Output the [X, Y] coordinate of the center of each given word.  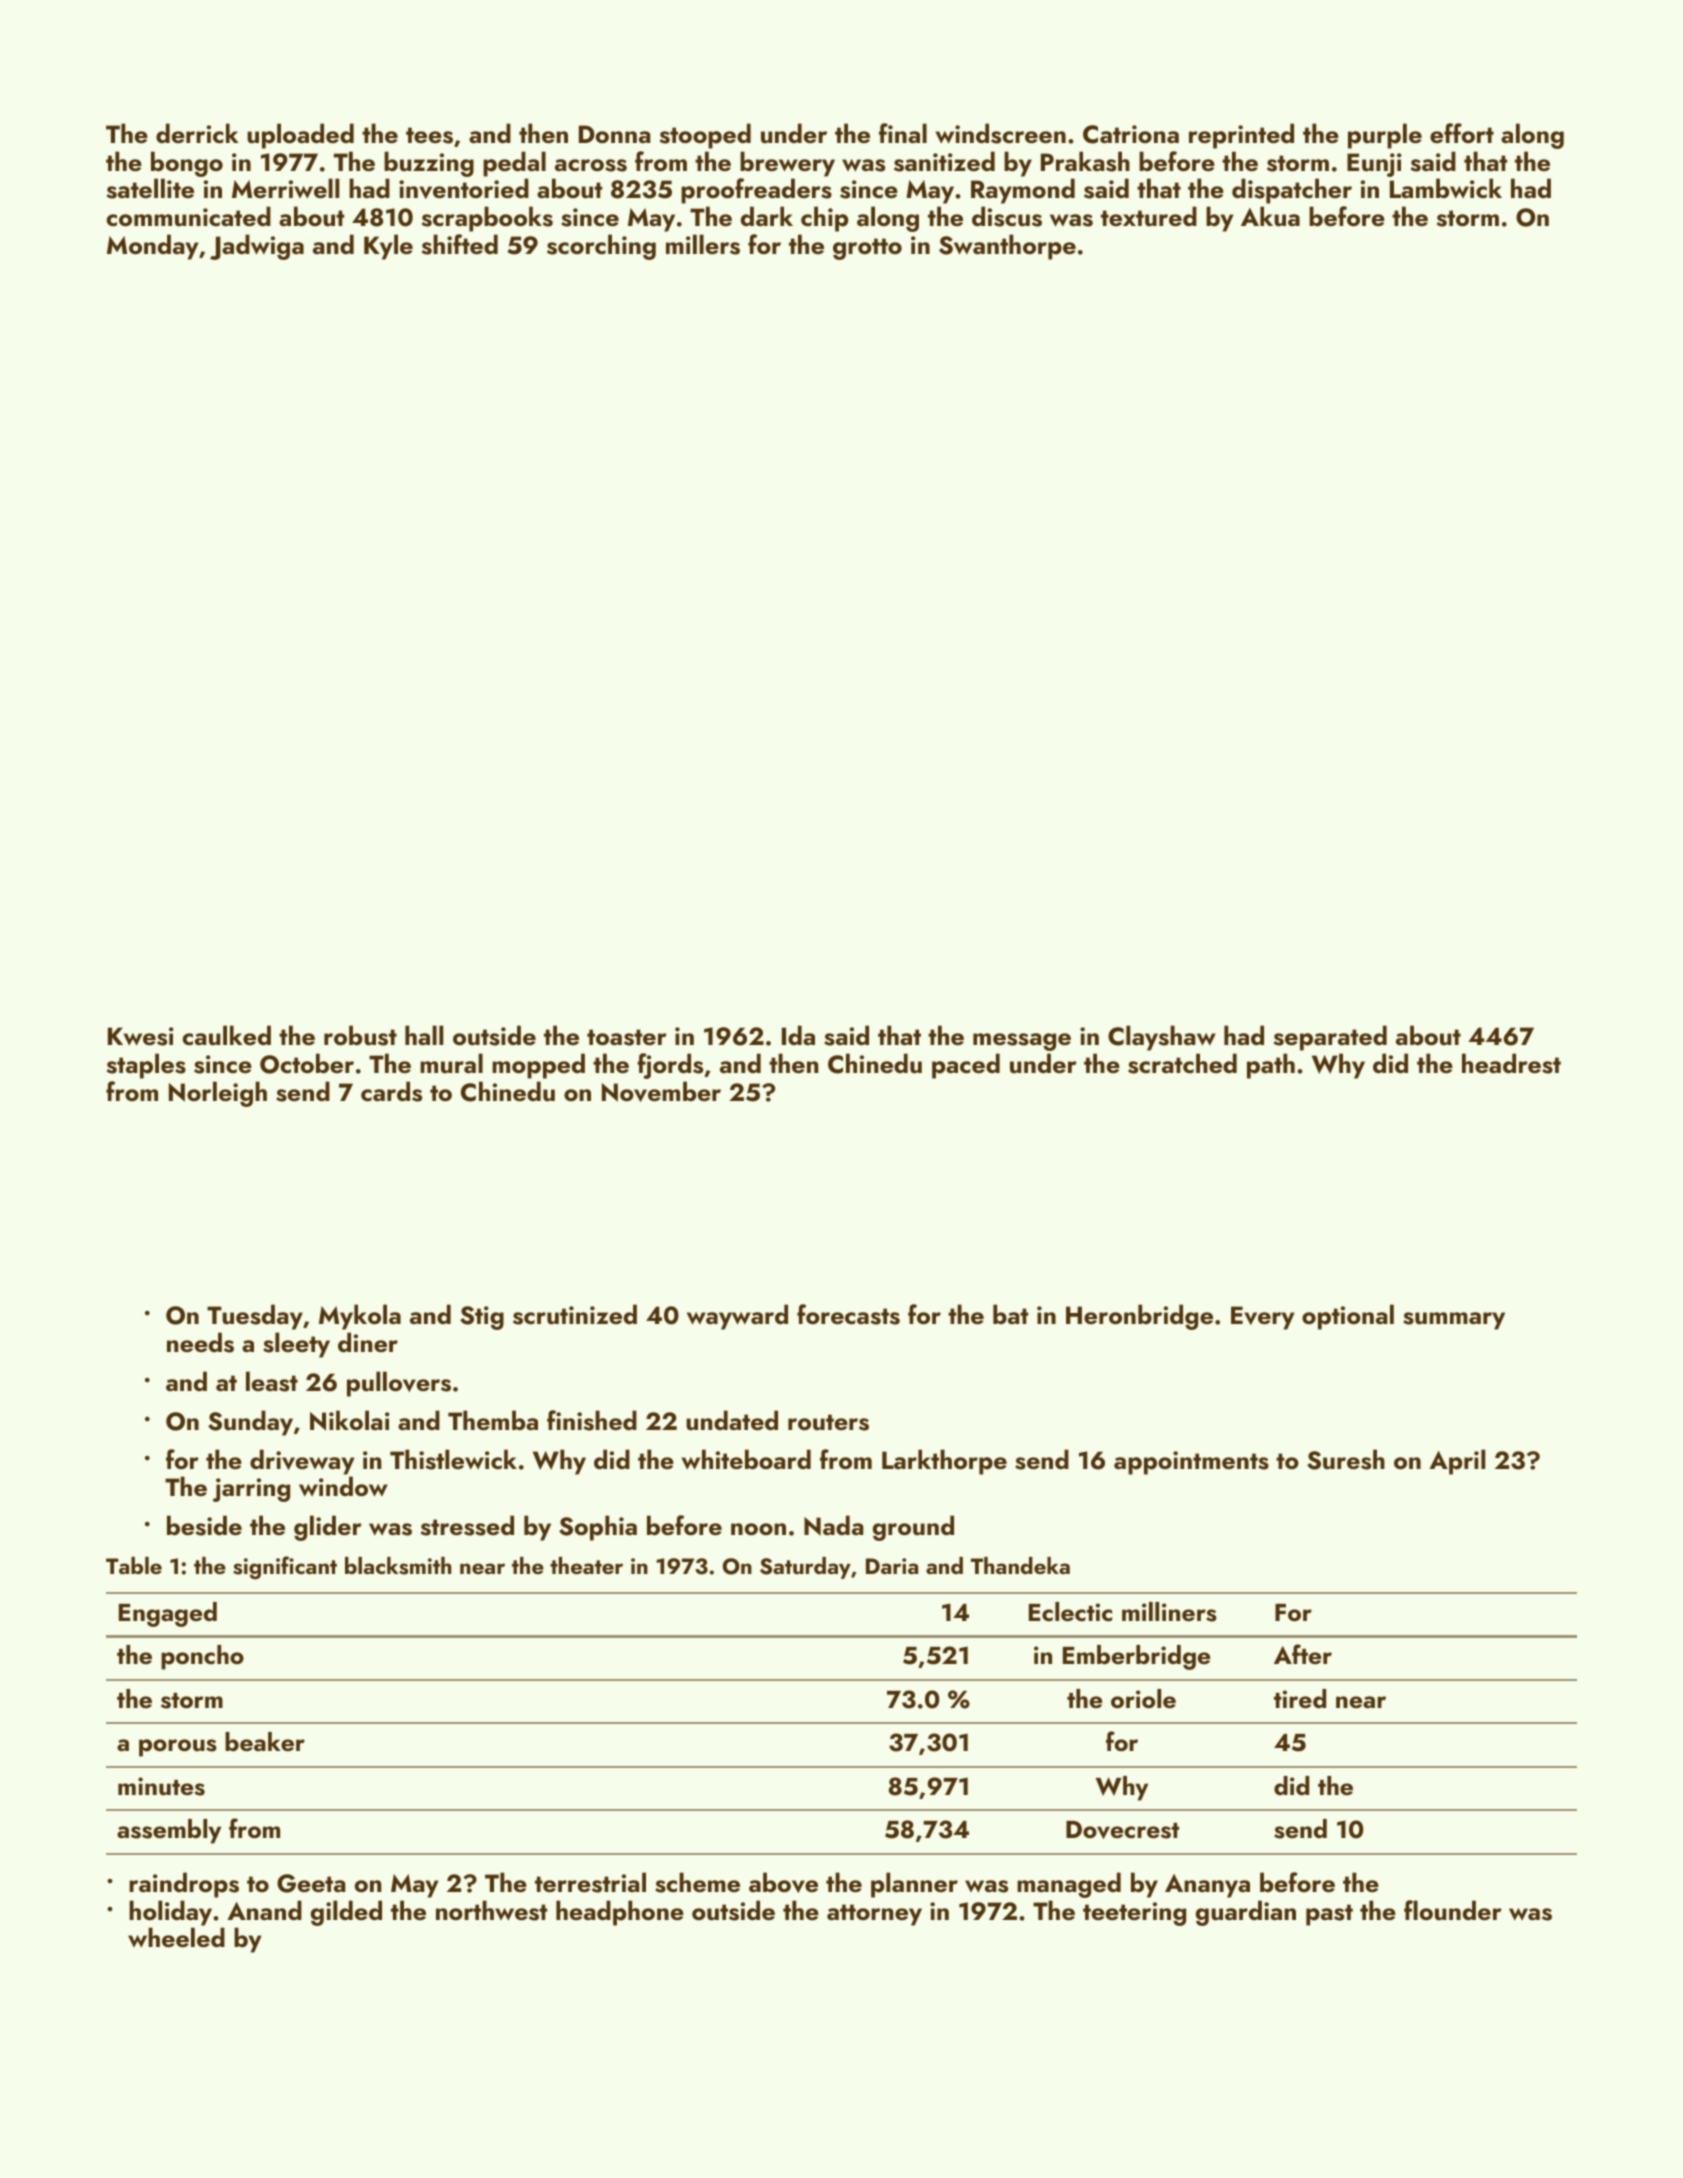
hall [424, 1035]
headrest [1511, 1063]
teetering [1134, 1914]
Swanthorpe [1007, 247]
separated [1330, 1038]
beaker [265, 1741]
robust [360, 1035]
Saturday [805, 1568]
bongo [187, 164]
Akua [1270, 216]
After [1303, 1654]
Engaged [168, 1614]
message [1022, 1042]
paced [966, 1066]
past [1329, 1915]
